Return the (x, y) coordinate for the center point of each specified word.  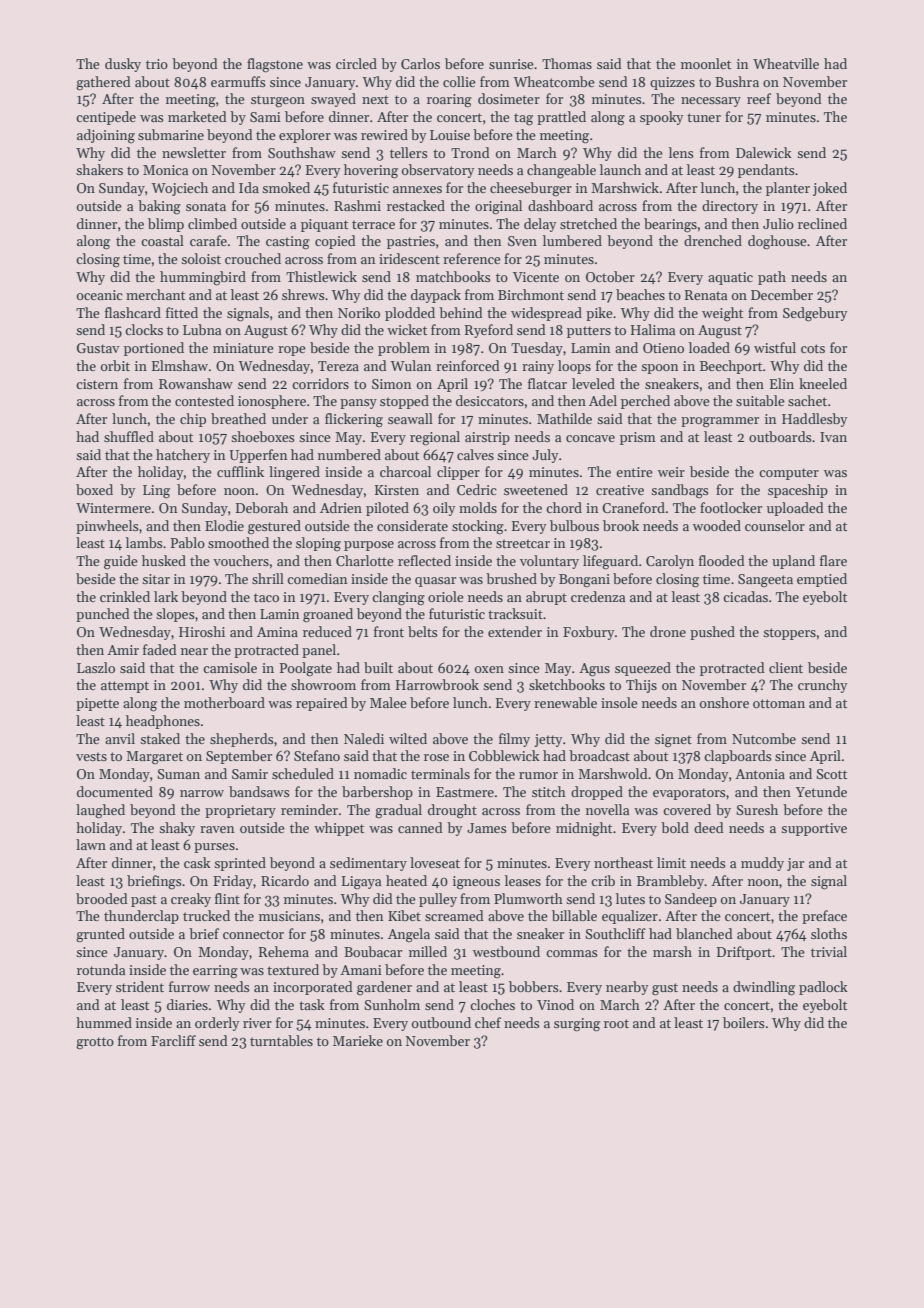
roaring (449, 101)
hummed (104, 1022)
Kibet (404, 915)
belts (423, 631)
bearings (670, 225)
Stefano (317, 755)
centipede (106, 118)
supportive (814, 829)
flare (833, 560)
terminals (440, 773)
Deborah (262, 507)
